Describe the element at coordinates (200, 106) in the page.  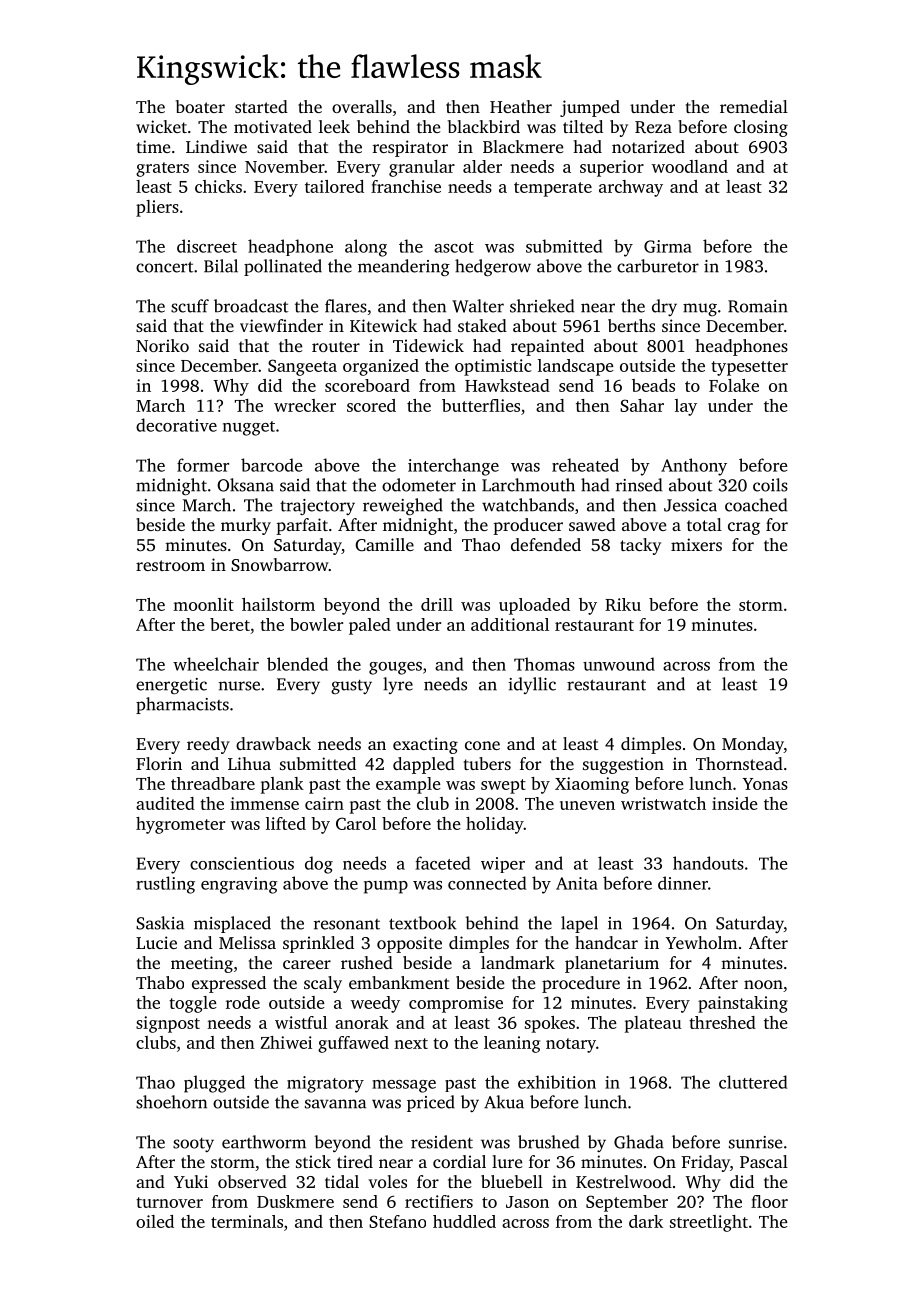
I see `boater` at that location.
